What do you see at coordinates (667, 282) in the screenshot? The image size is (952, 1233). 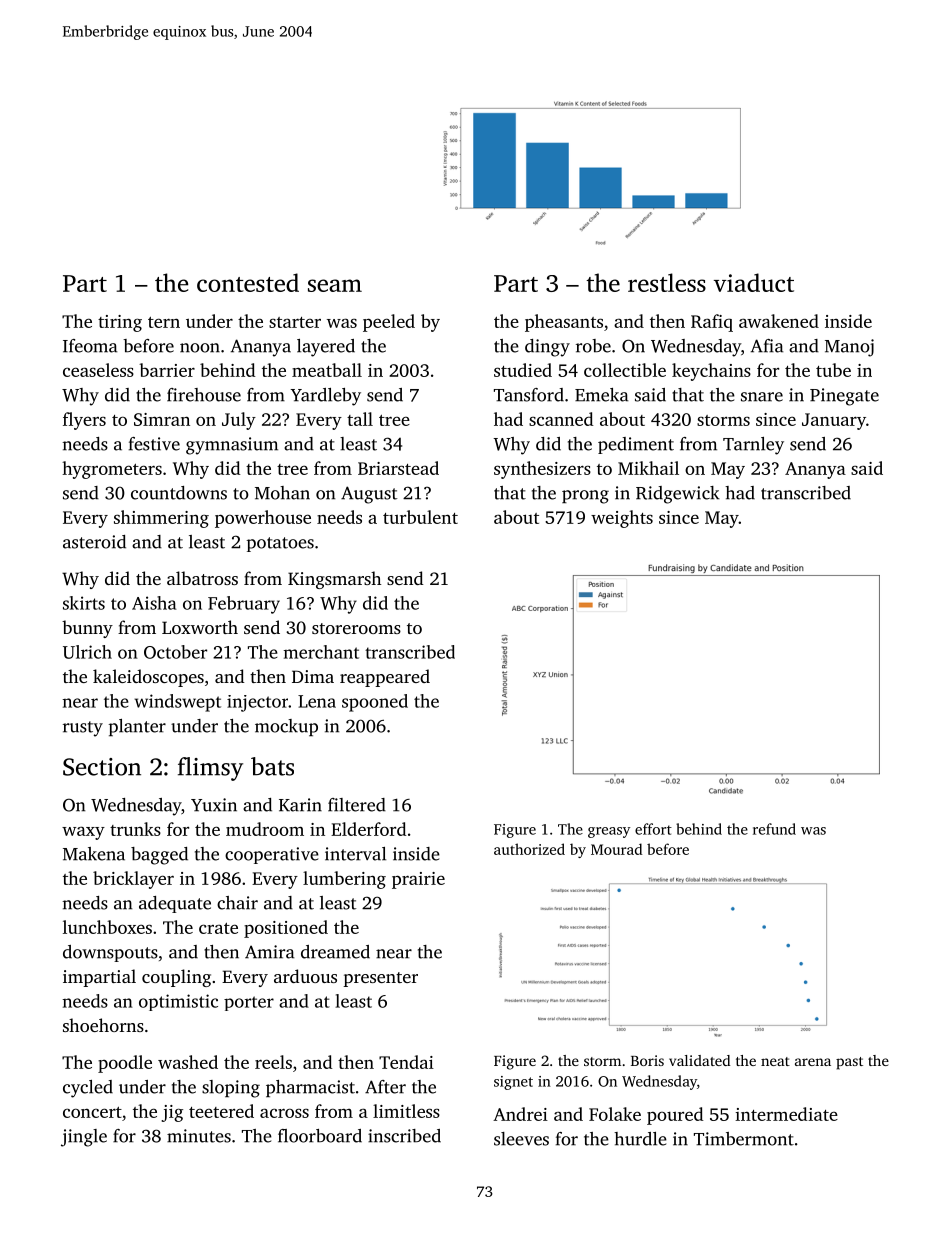 I see `restless` at bounding box center [667, 282].
